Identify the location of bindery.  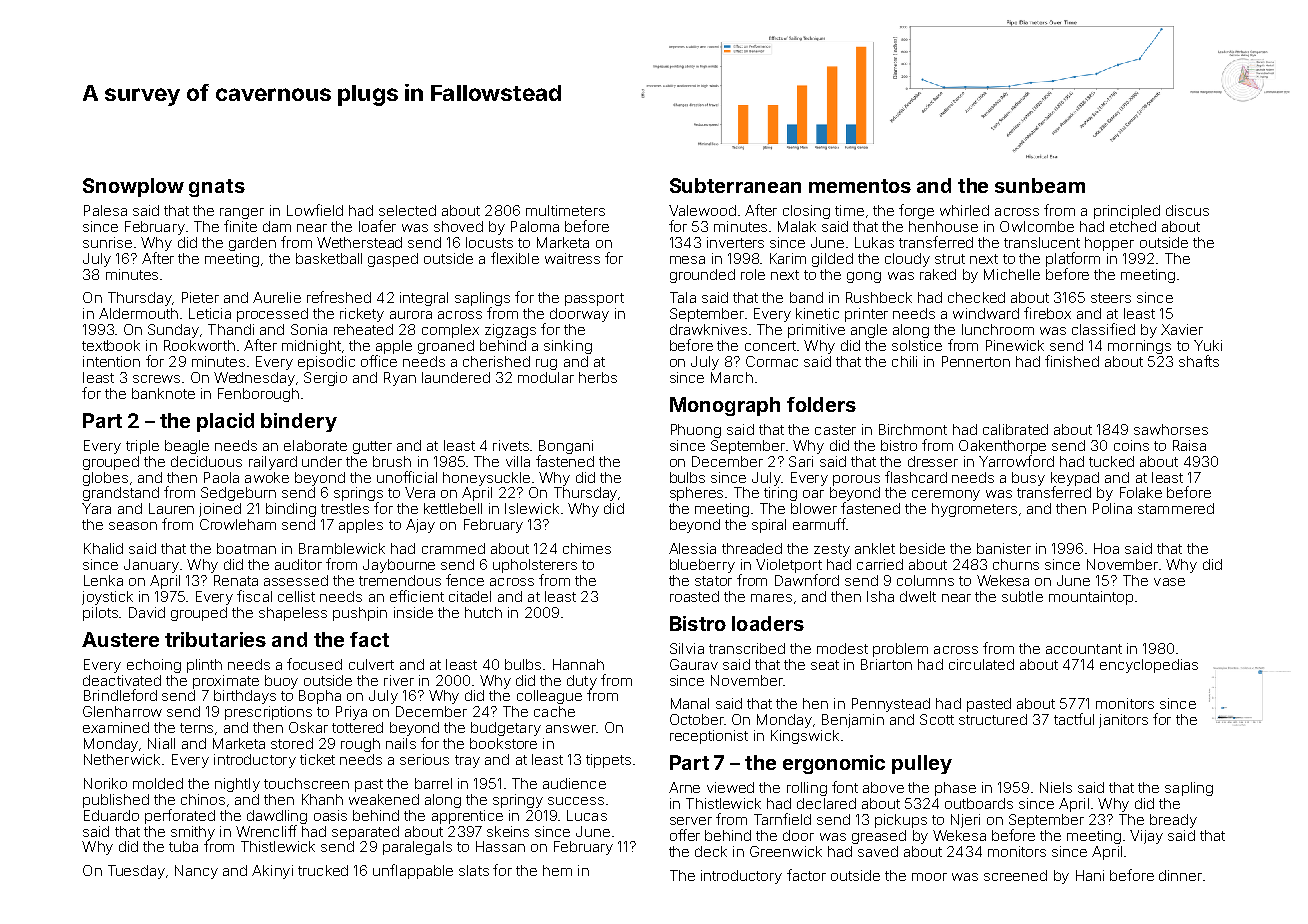
(299, 422).
